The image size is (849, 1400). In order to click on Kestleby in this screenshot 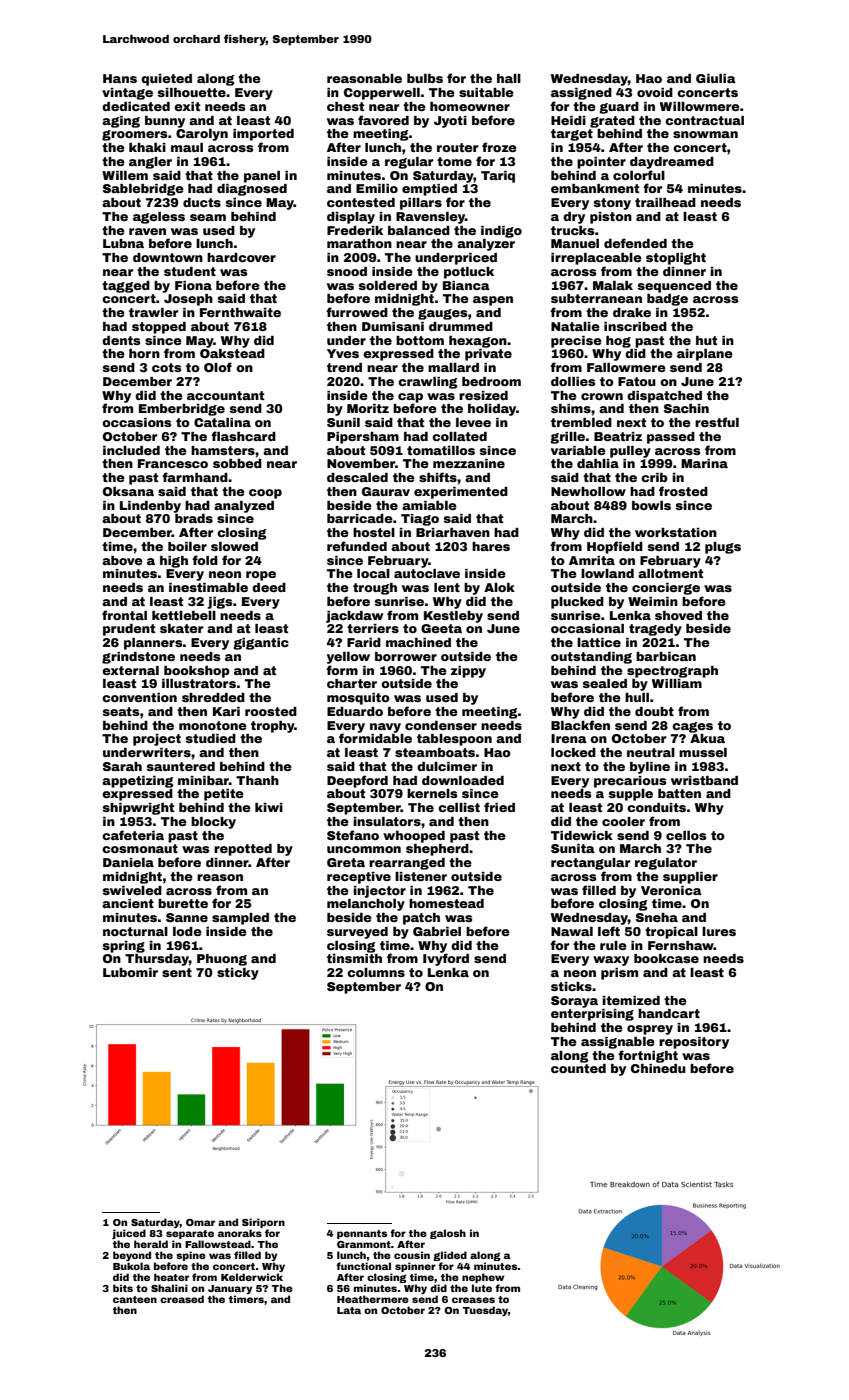, I will do `click(453, 617)`.
